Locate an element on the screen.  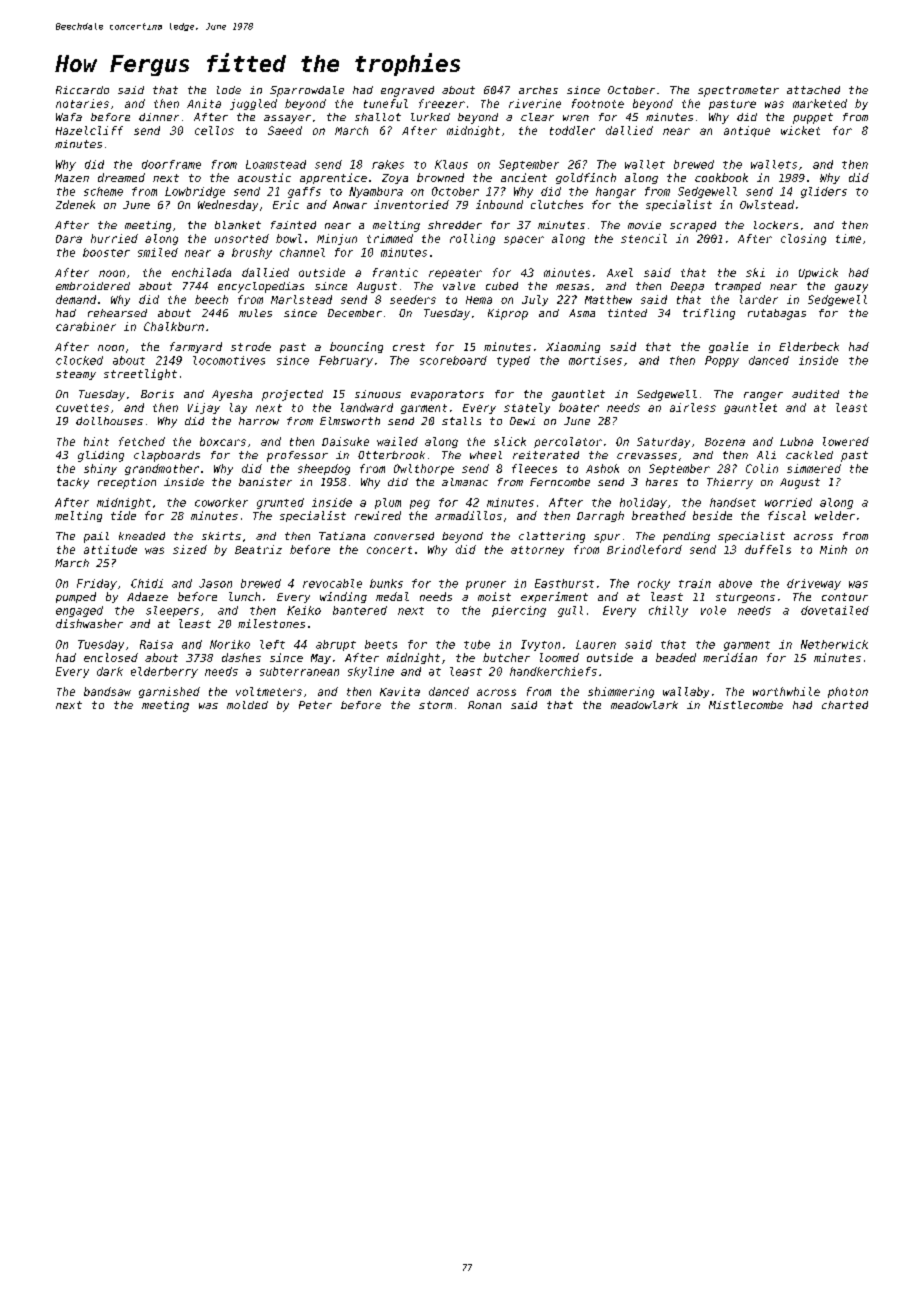
carabiner is located at coordinates (86, 326).
